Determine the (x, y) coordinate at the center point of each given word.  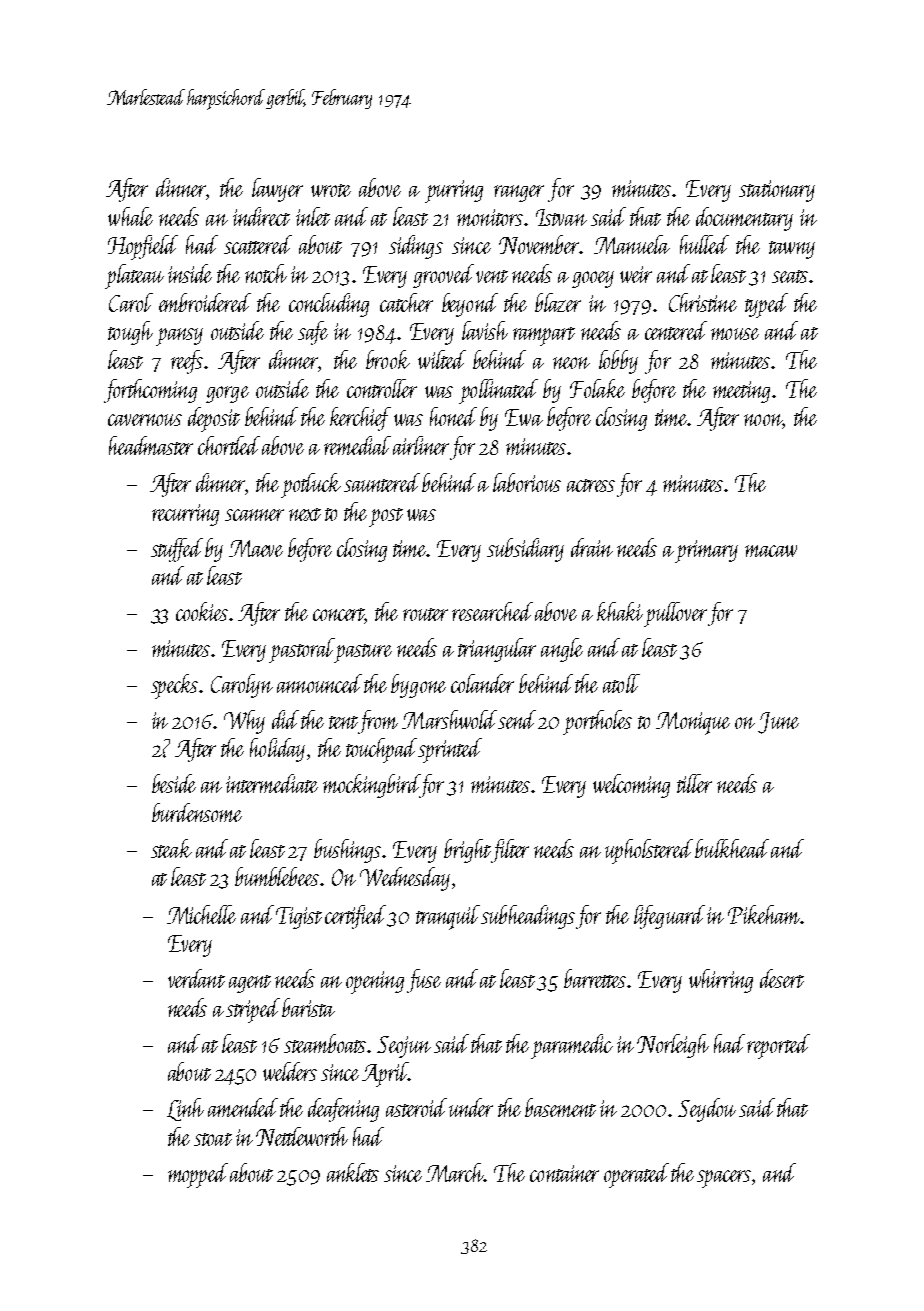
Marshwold (449, 719)
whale (130, 216)
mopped (198, 1175)
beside (174, 783)
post (386, 517)
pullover (675, 614)
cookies (203, 611)
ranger (519, 193)
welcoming (631, 786)
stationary (777, 191)
